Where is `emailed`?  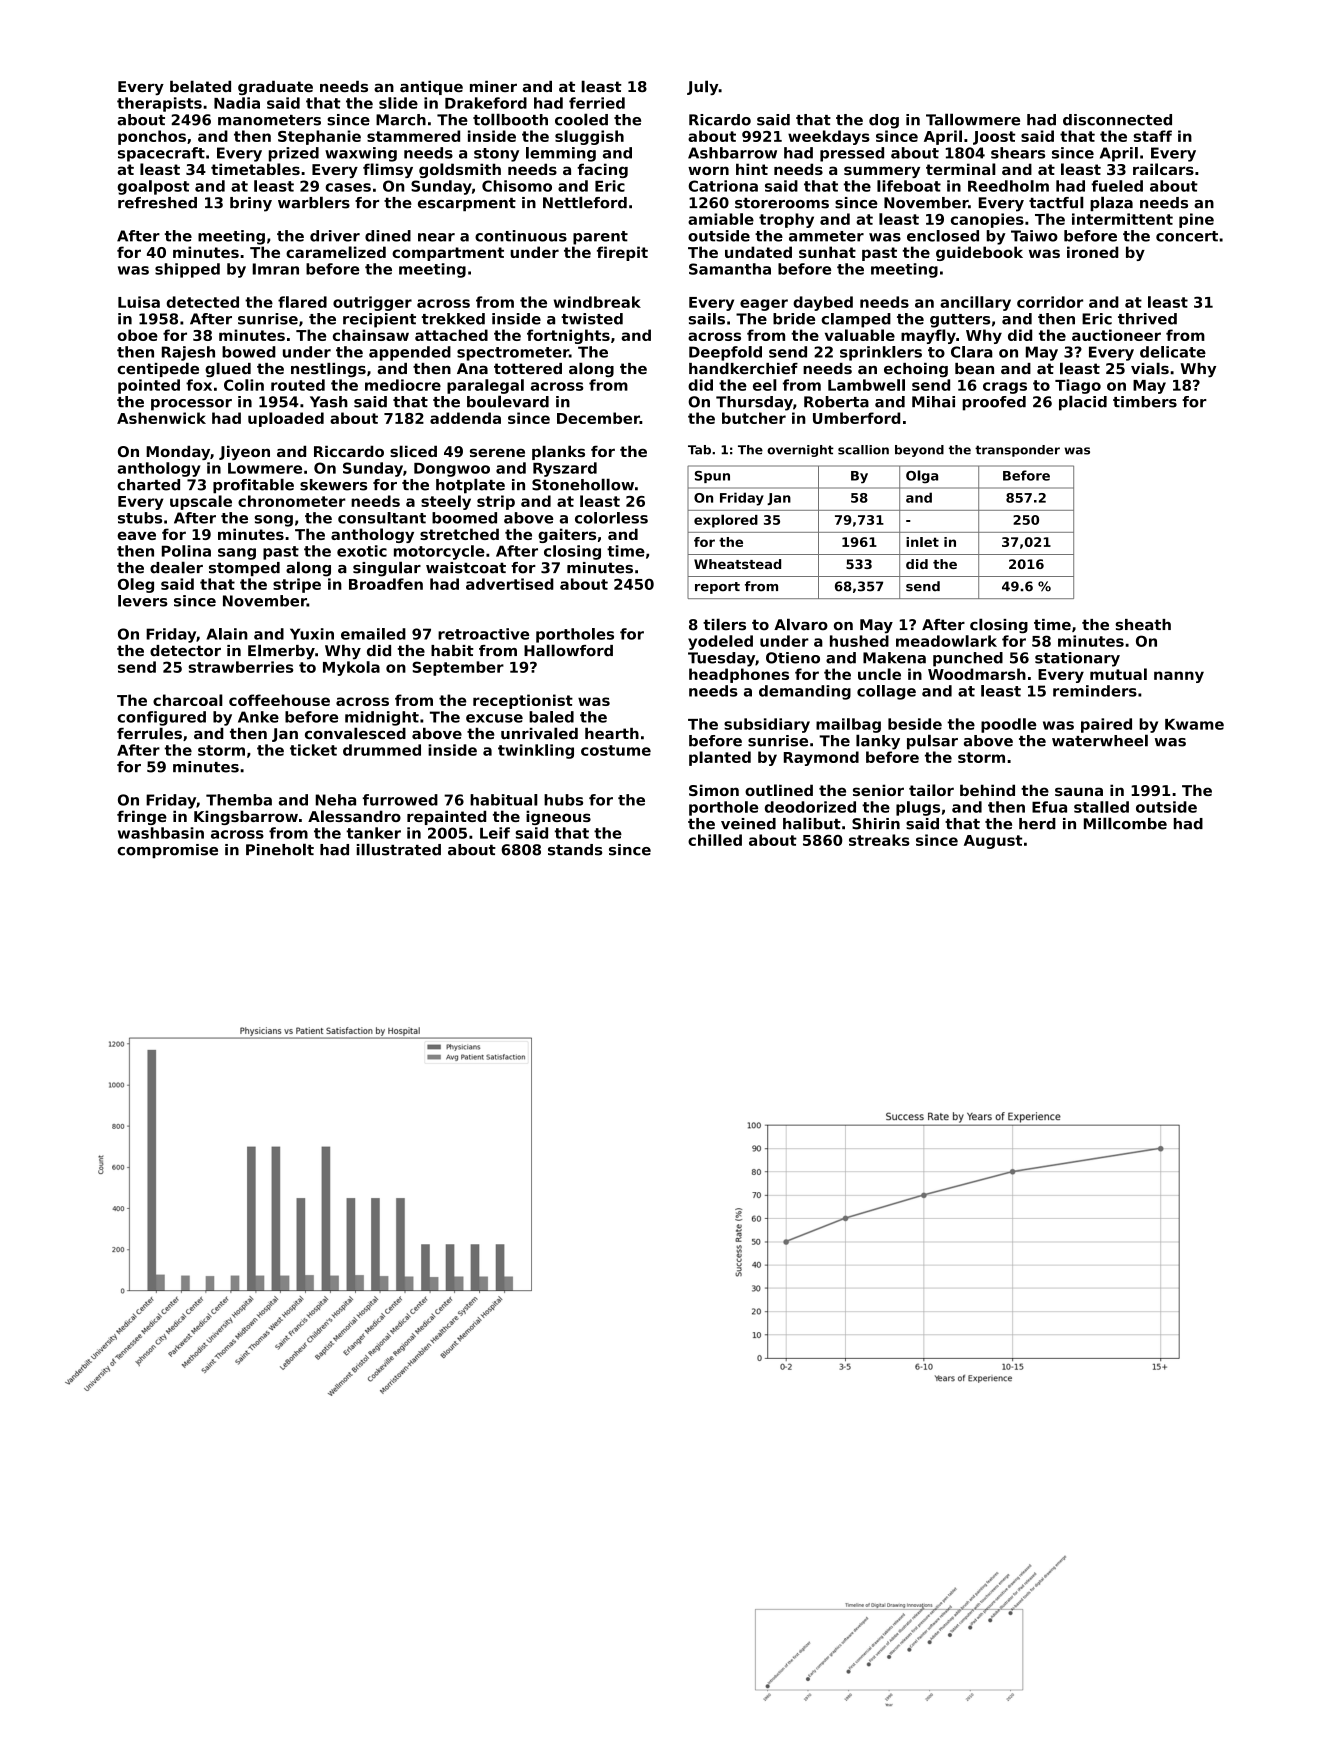
emailed is located at coordinates (373, 634).
